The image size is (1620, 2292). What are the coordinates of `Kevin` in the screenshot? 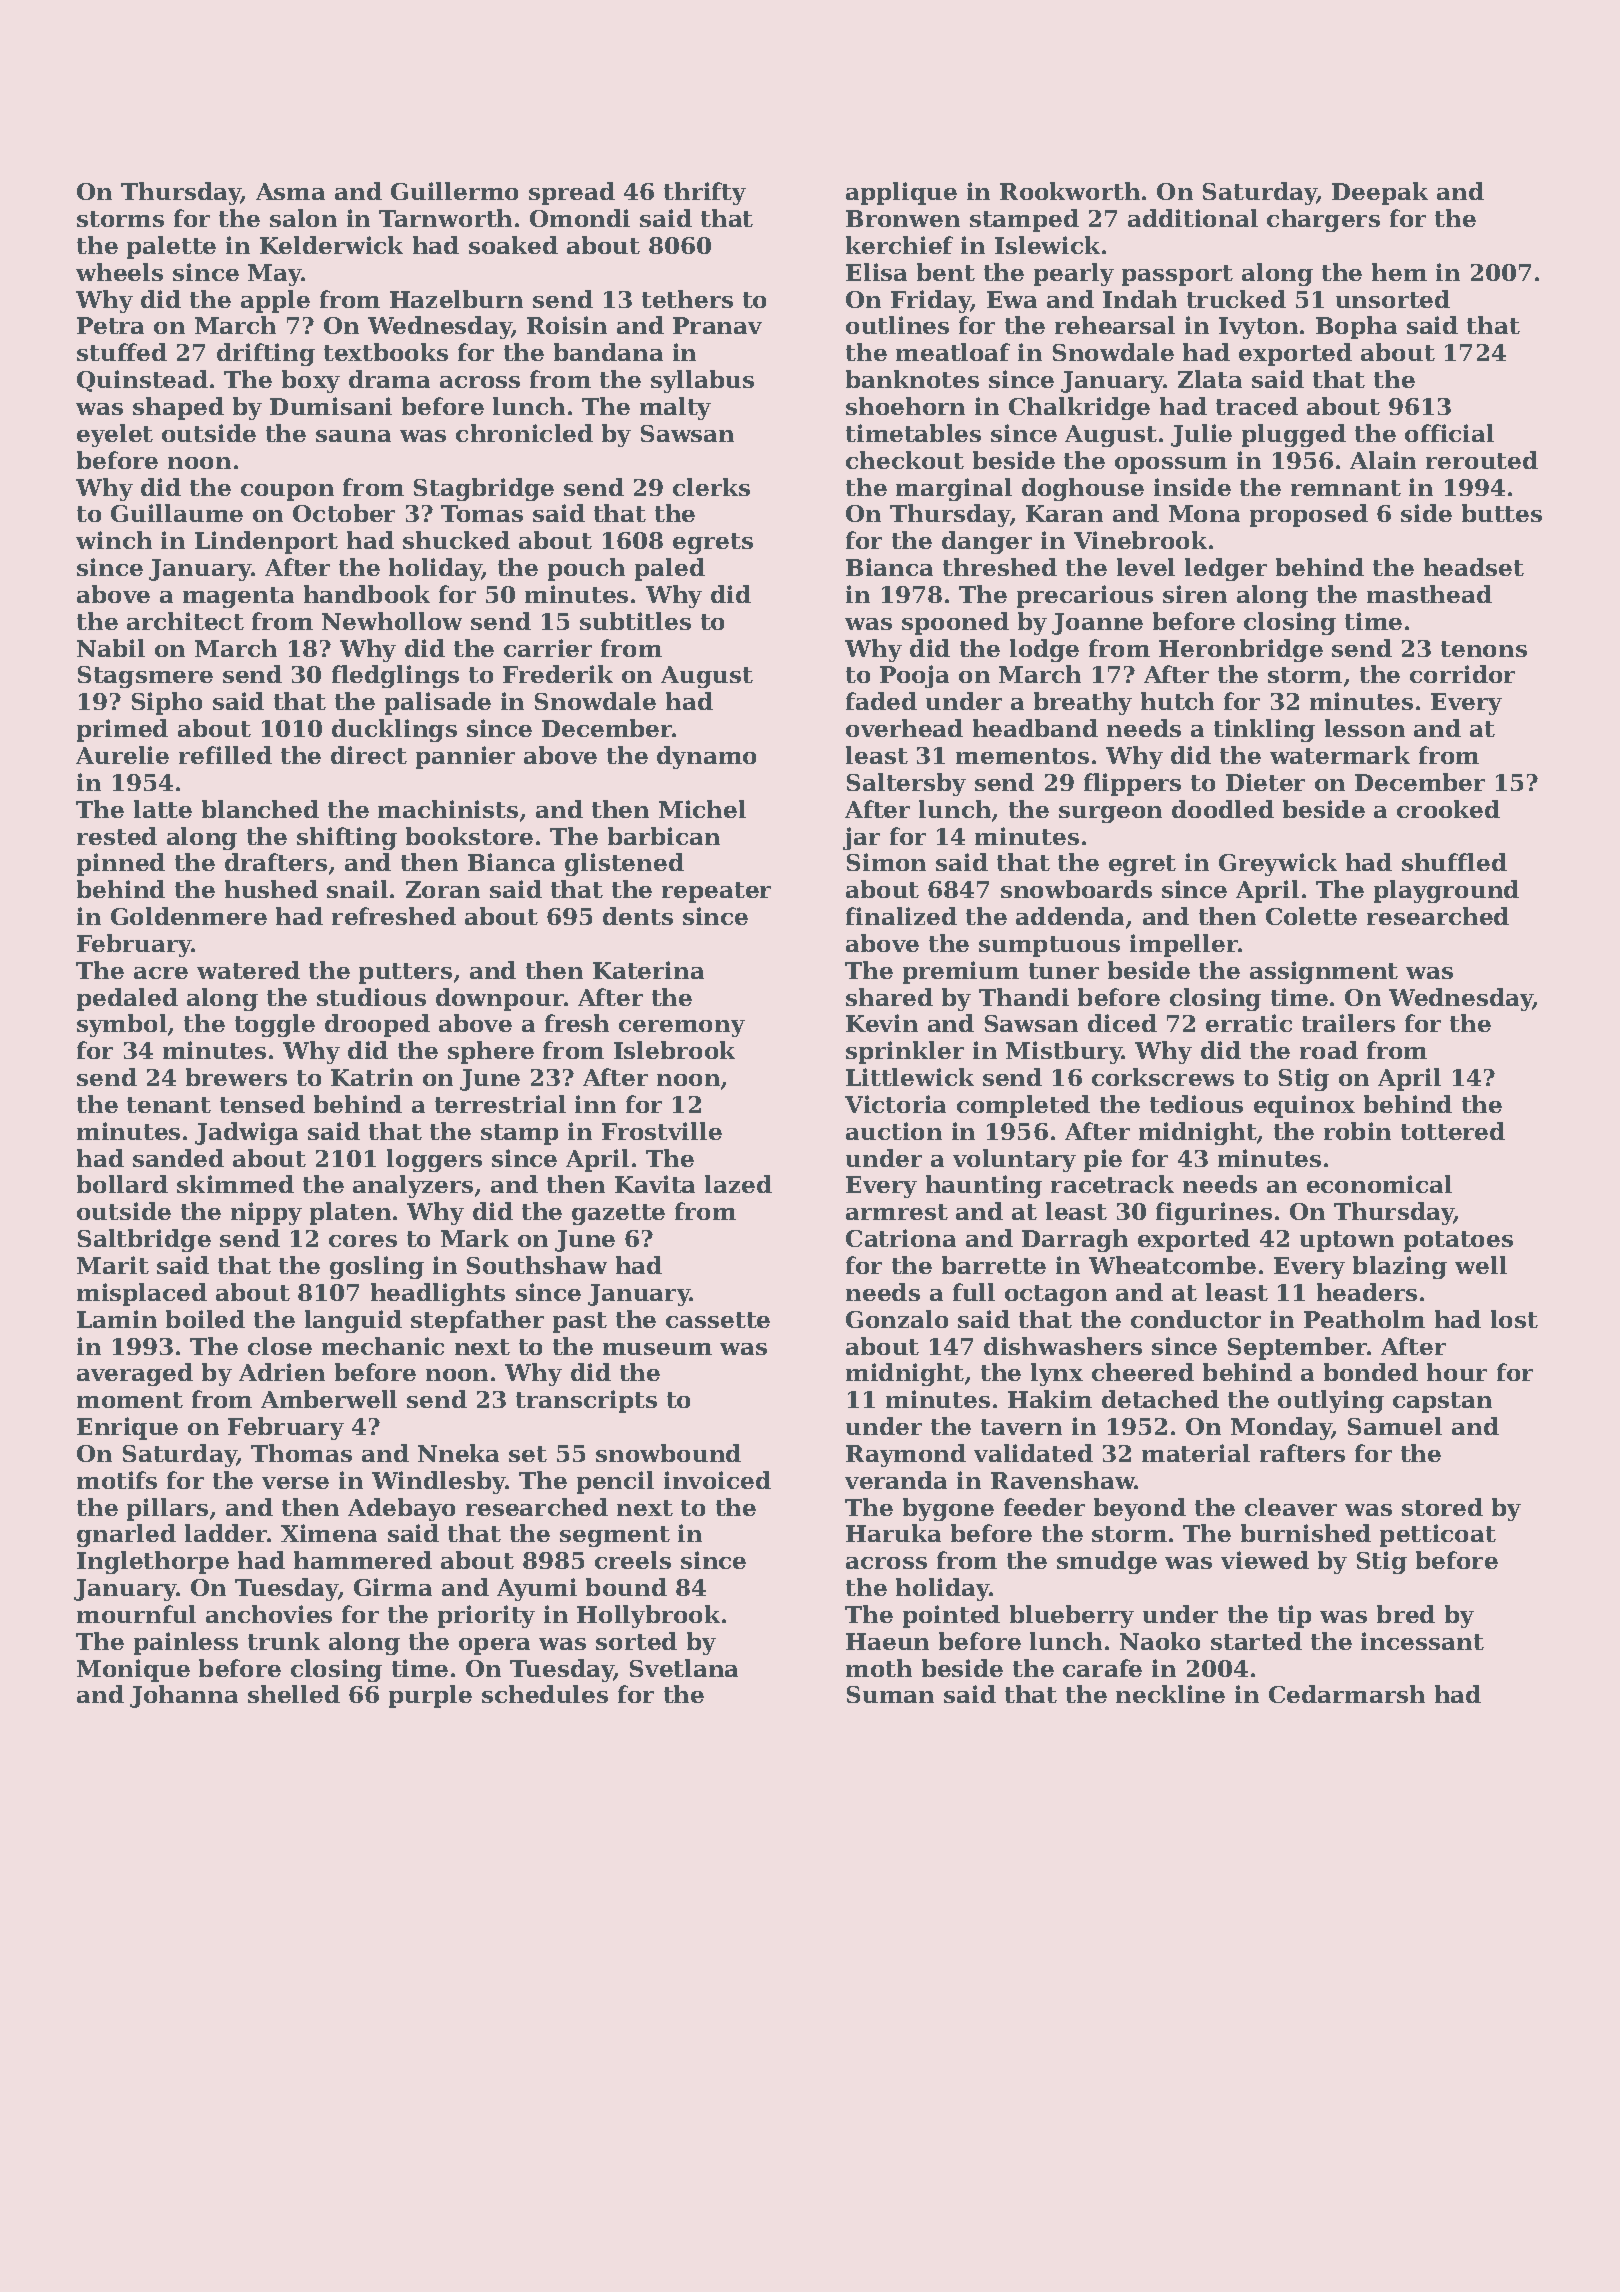 It's located at (882, 1023).
